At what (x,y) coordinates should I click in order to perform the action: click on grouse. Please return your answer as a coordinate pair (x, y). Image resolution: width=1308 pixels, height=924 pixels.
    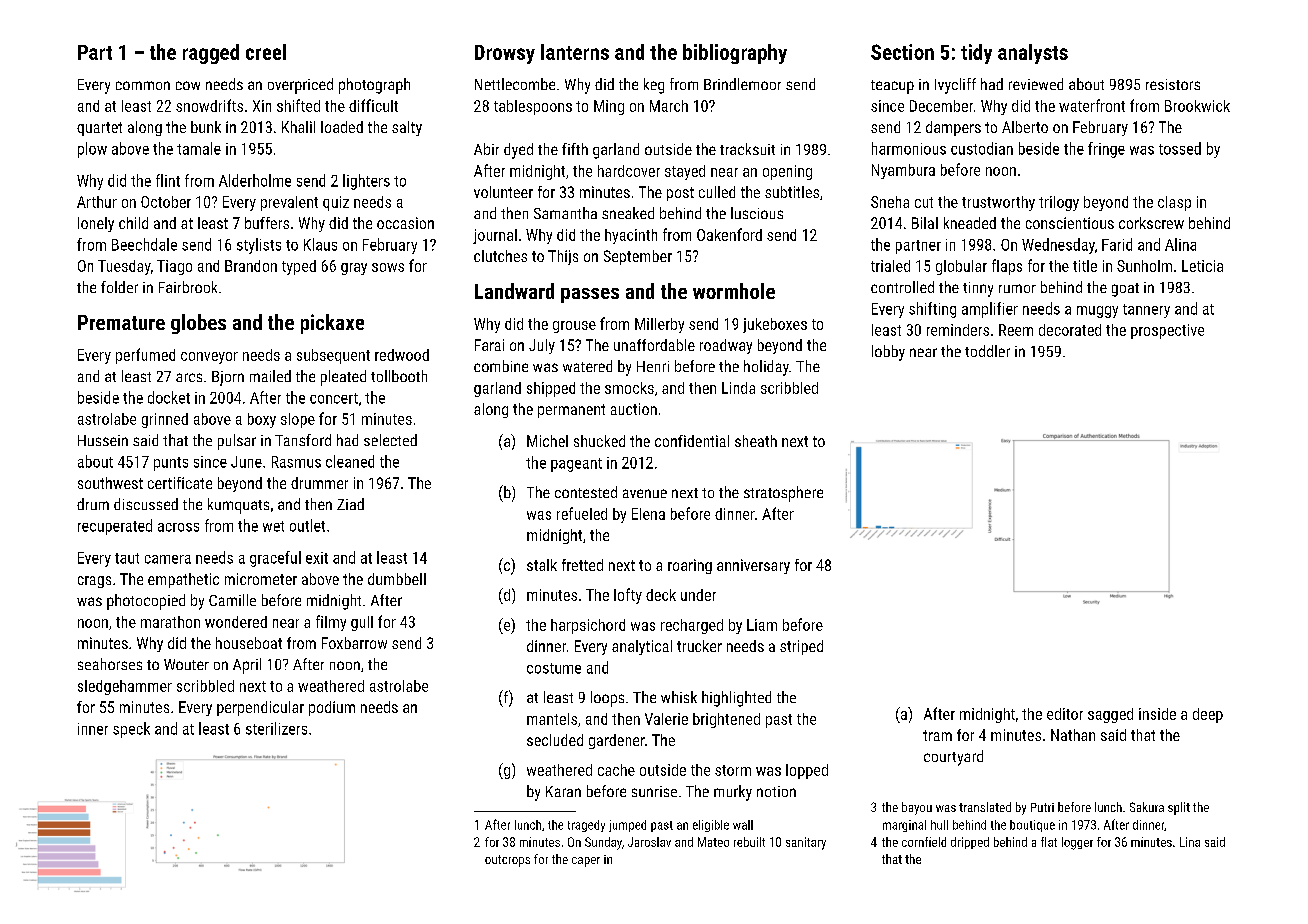
    Looking at the image, I should click on (574, 327).
